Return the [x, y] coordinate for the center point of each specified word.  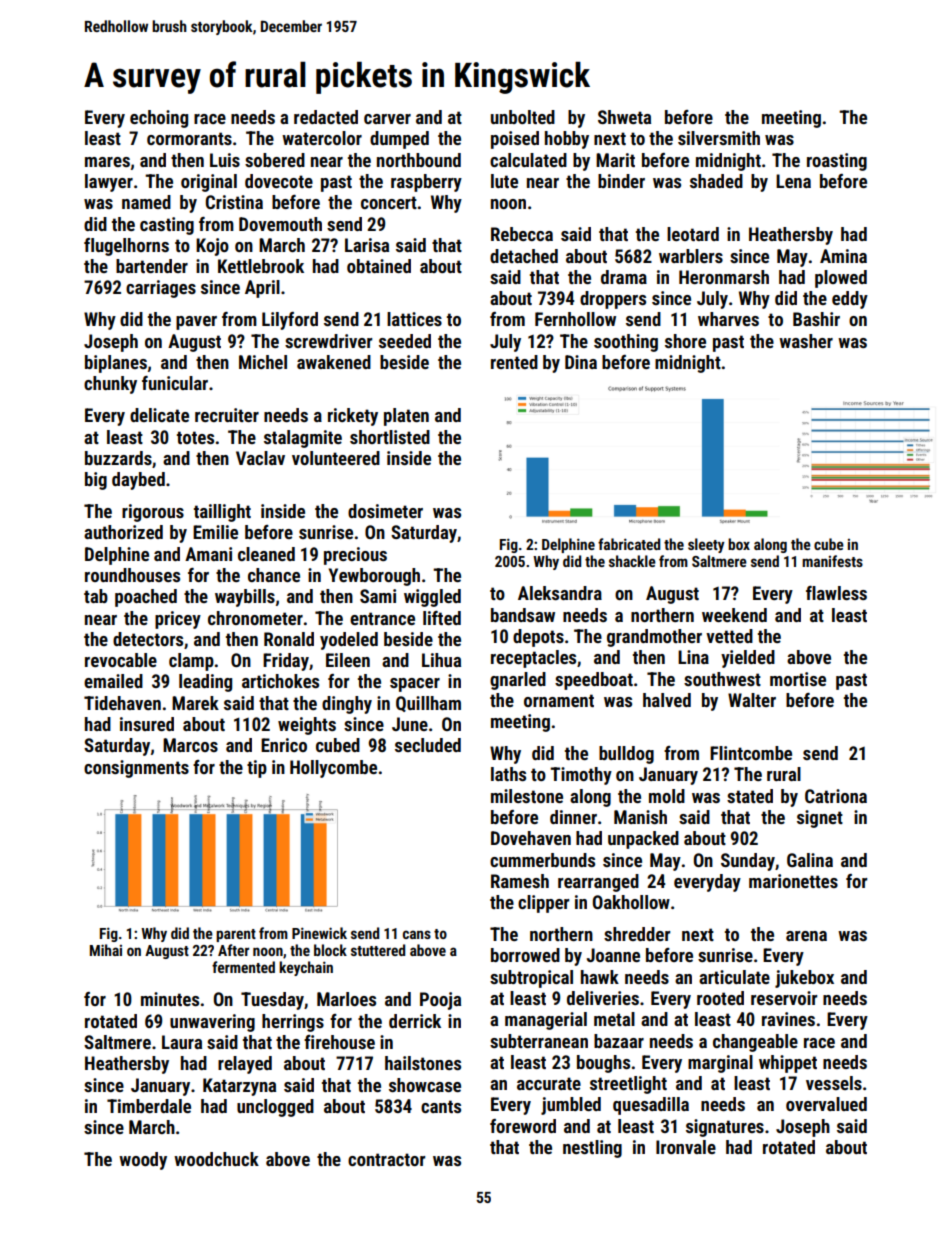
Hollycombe [333, 769]
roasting [837, 162]
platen [406, 417]
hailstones [423, 1063]
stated [750, 796]
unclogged [275, 1108]
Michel [263, 362]
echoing [159, 119]
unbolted [523, 117]
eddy [850, 300]
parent [236, 935]
